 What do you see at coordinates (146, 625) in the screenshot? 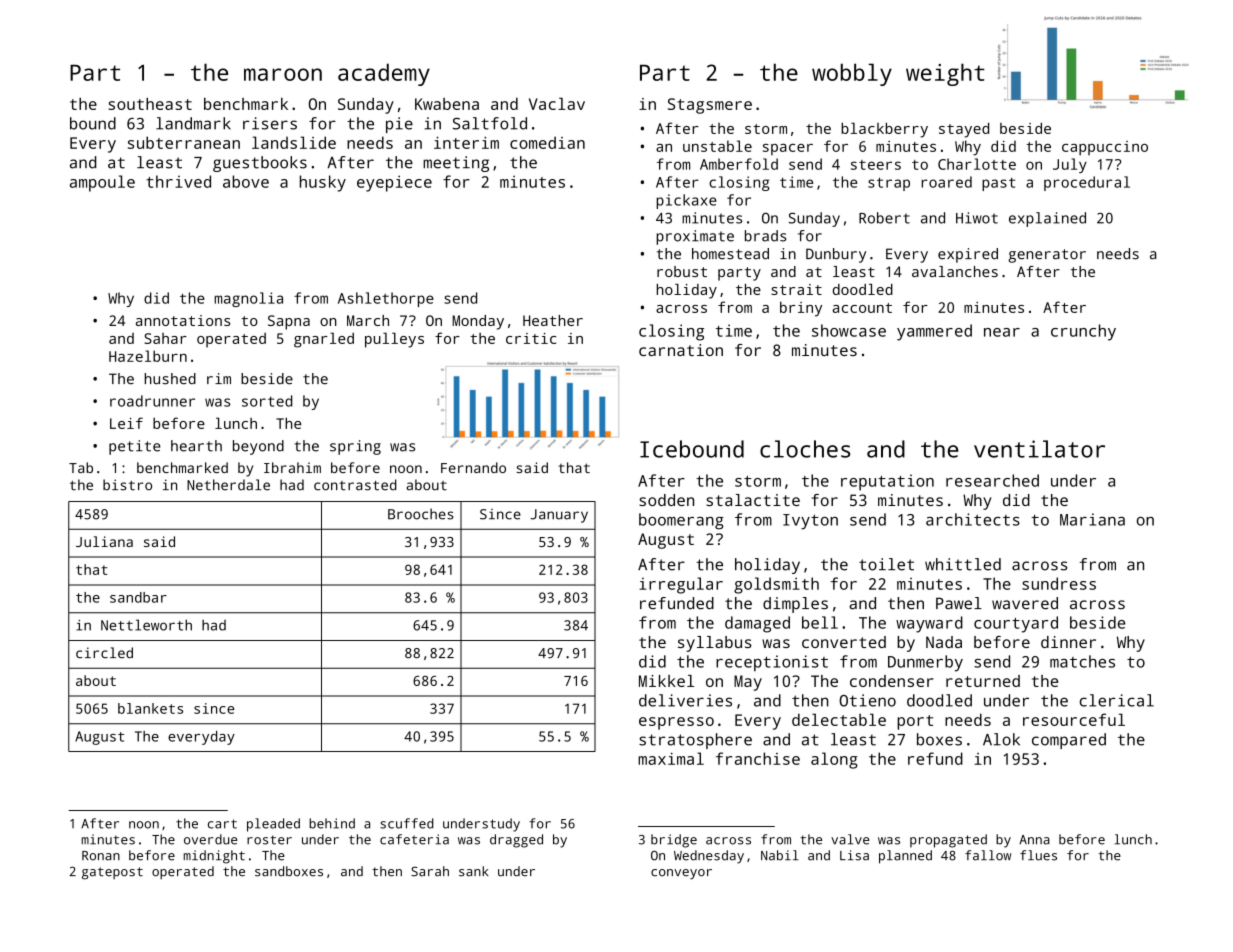
I see `Nettleworth` at bounding box center [146, 625].
